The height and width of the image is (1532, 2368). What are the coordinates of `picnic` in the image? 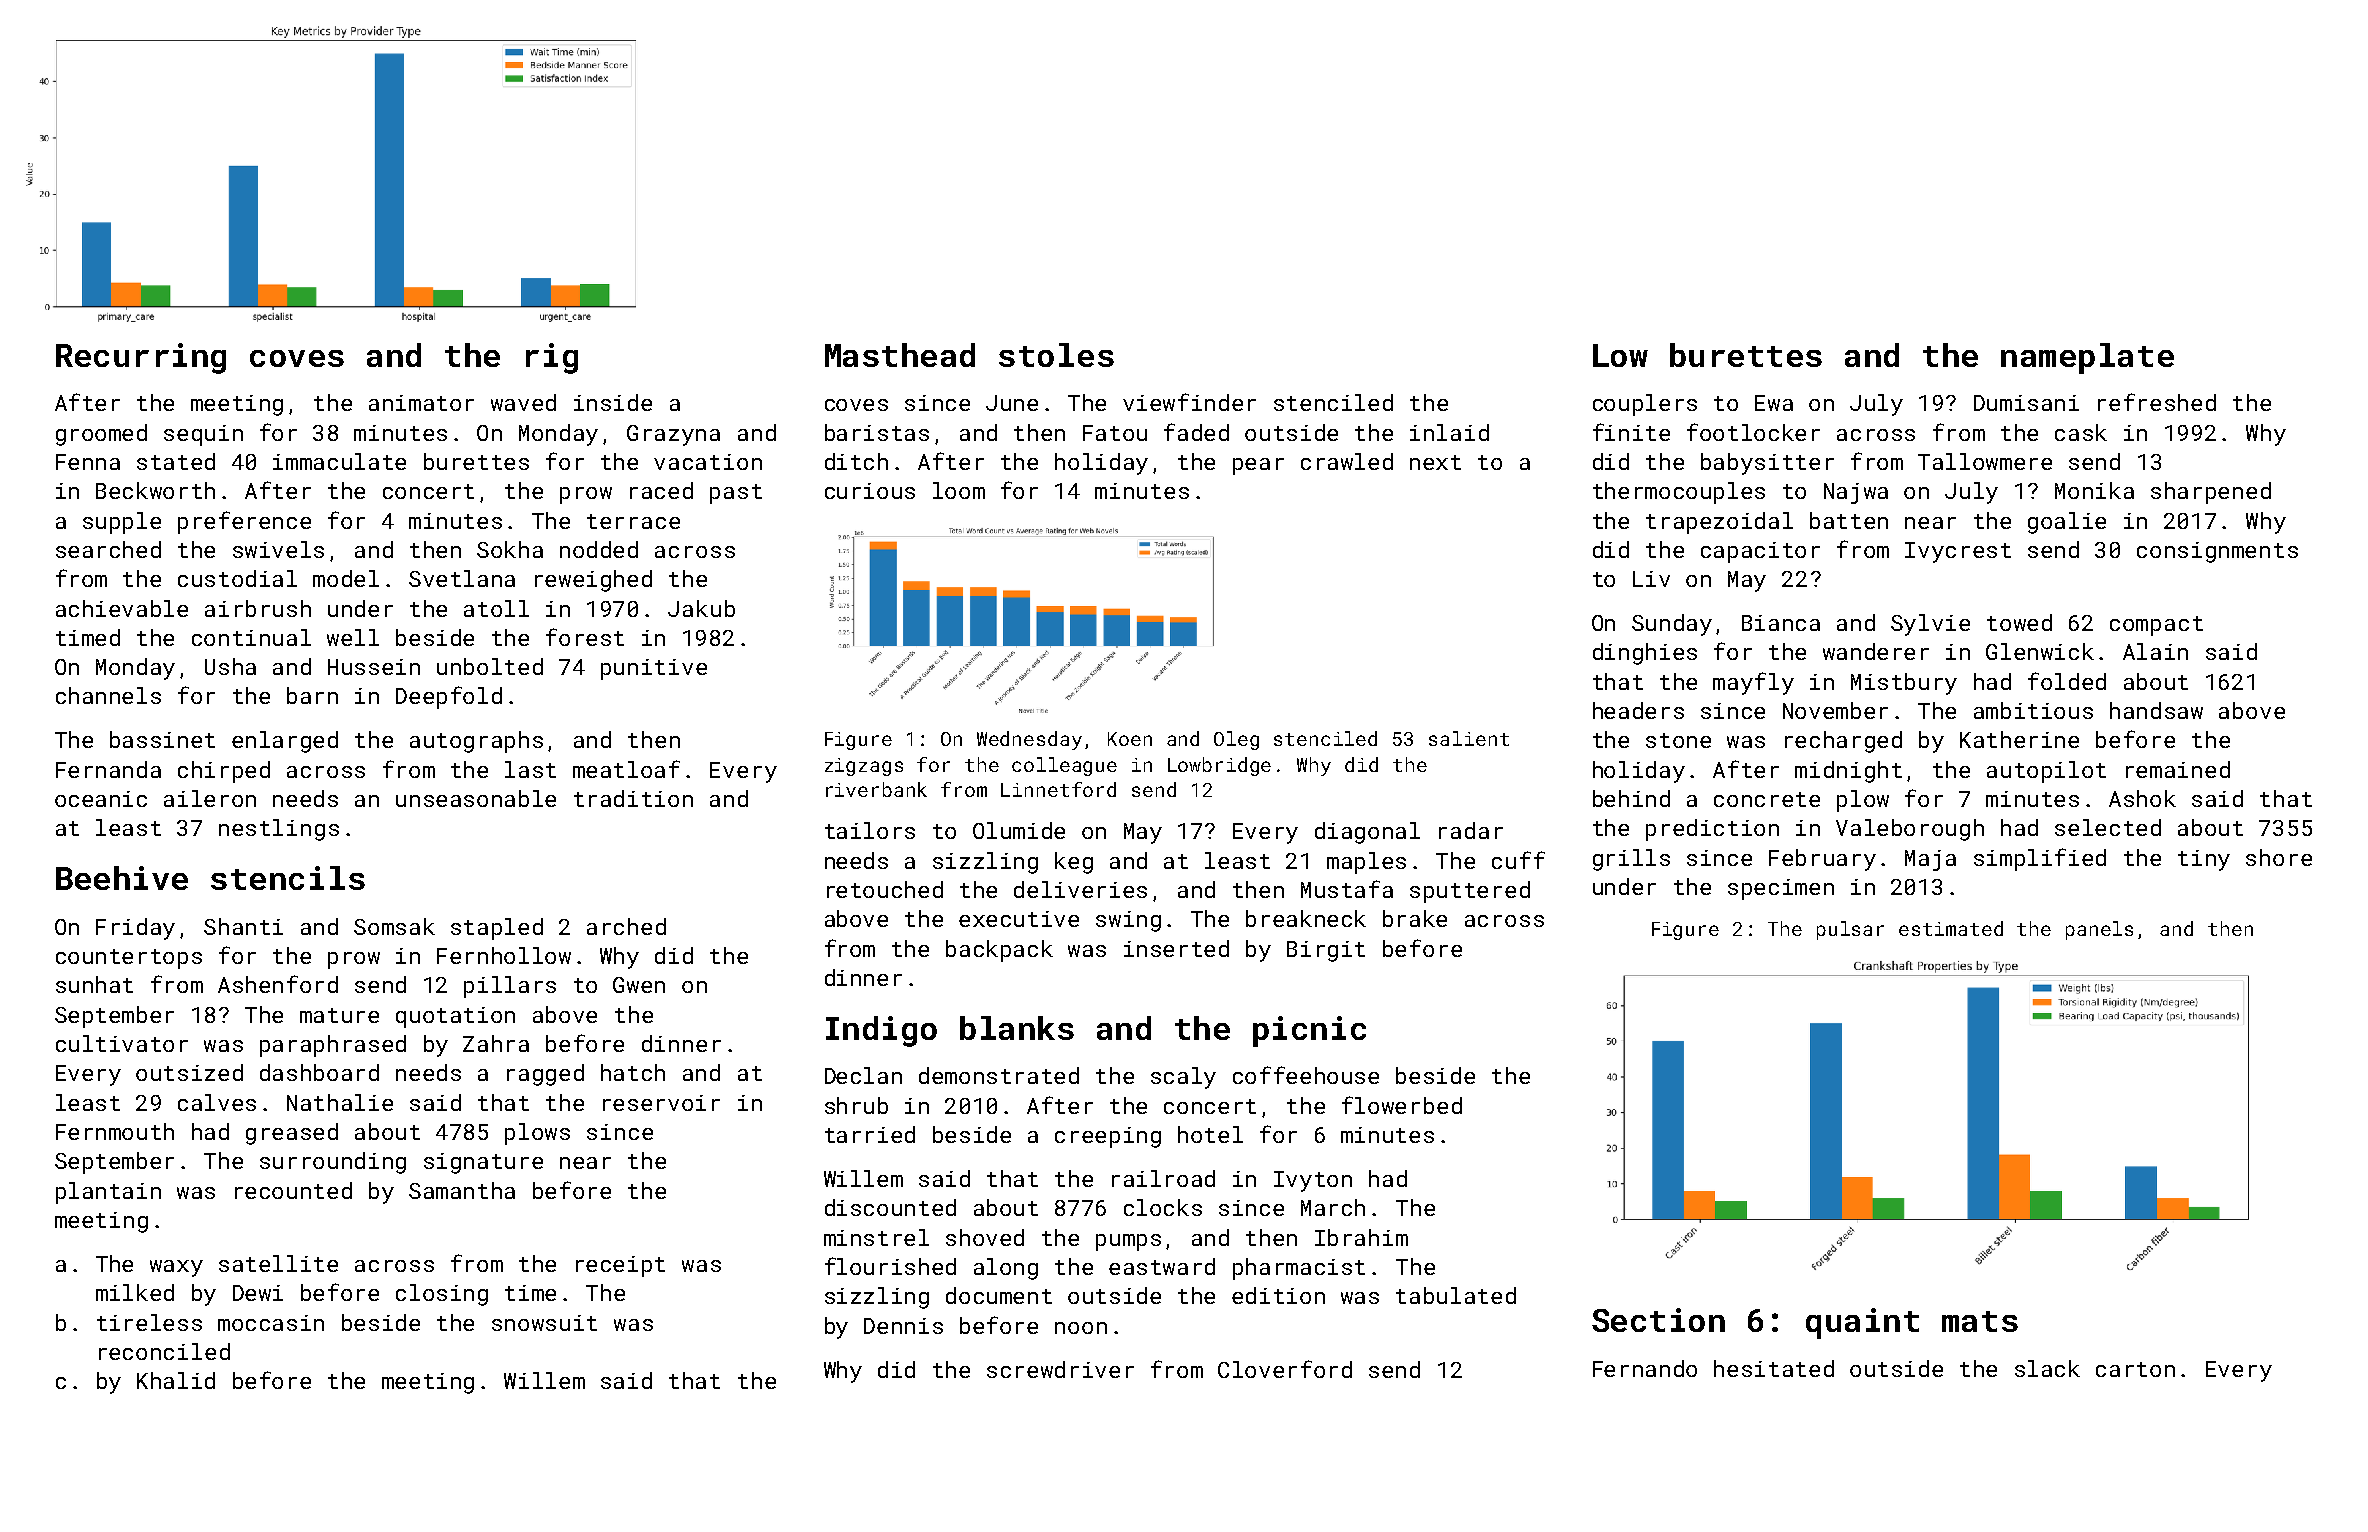 It's located at (1309, 1031).
